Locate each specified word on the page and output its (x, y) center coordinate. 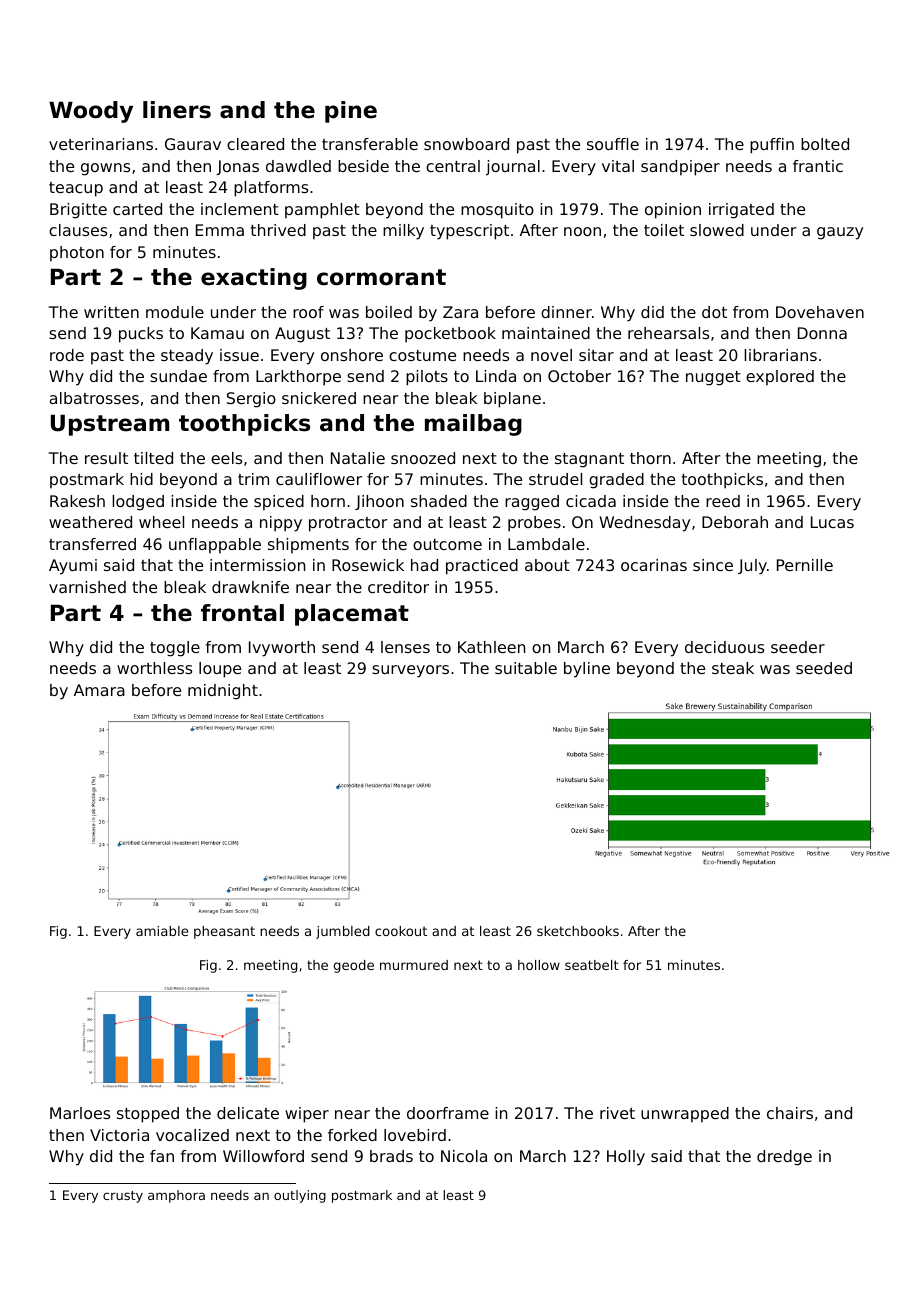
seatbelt (592, 965)
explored (780, 378)
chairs (790, 1113)
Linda (496, 376)
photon (77, 254)
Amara (99, 690)
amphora (176, 1196)
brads (391, 1156)
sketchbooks (578, 931)
